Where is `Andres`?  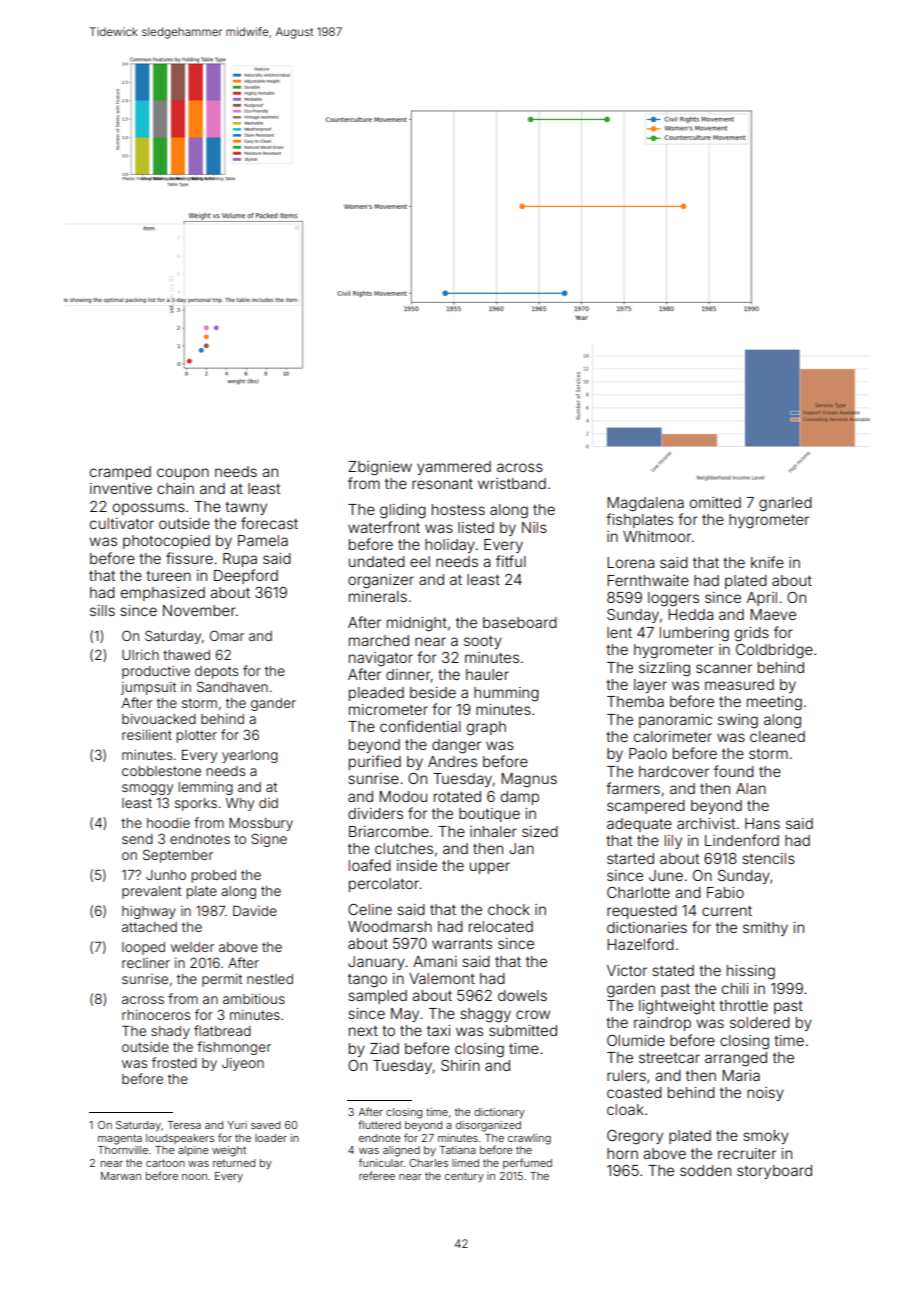
Andres is located at coordinates (452, 761).
